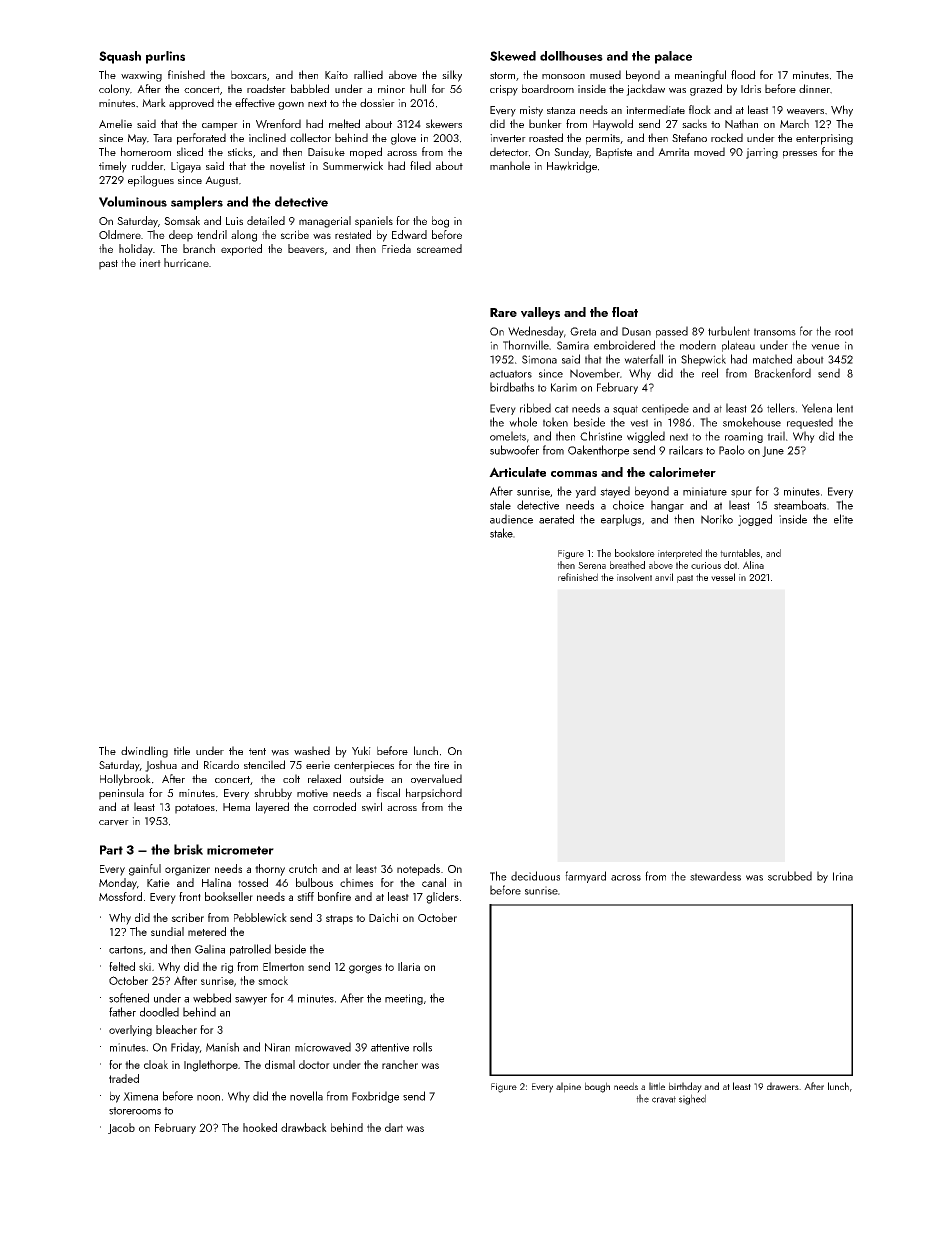  I want to click on dart, so click(394, 1127).
